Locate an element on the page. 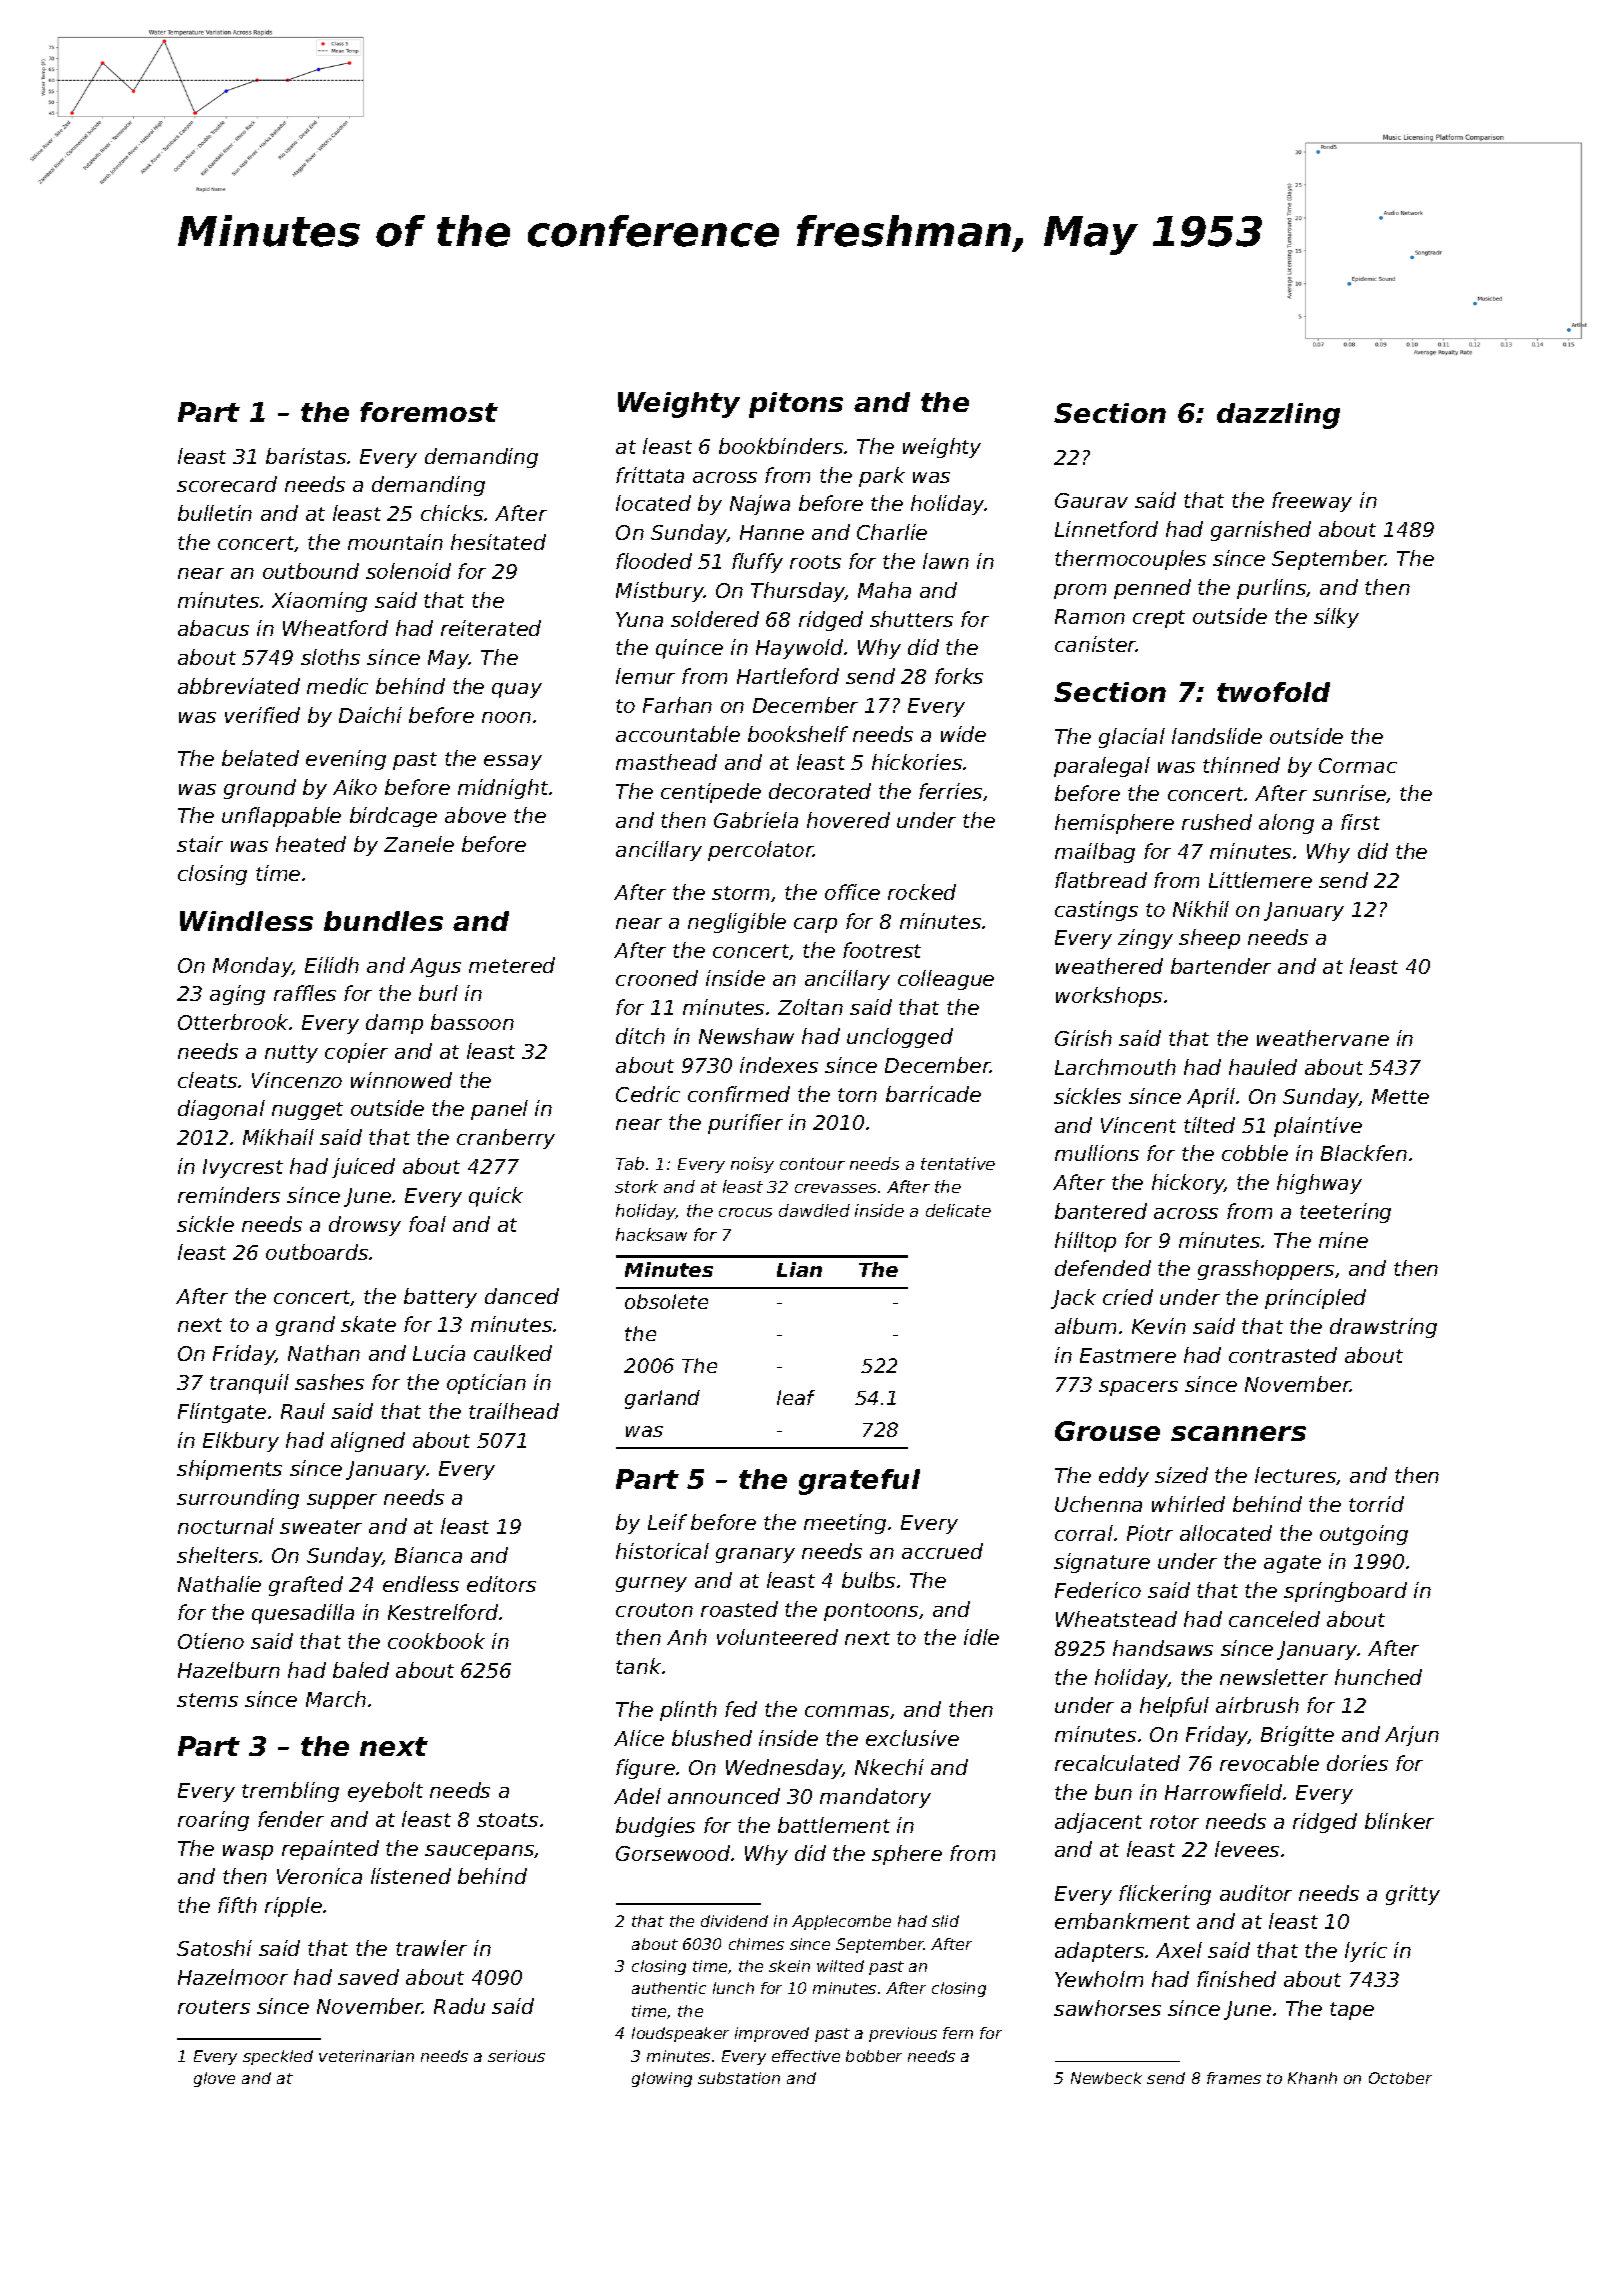  silky is located at coordinates (1336, 618).
